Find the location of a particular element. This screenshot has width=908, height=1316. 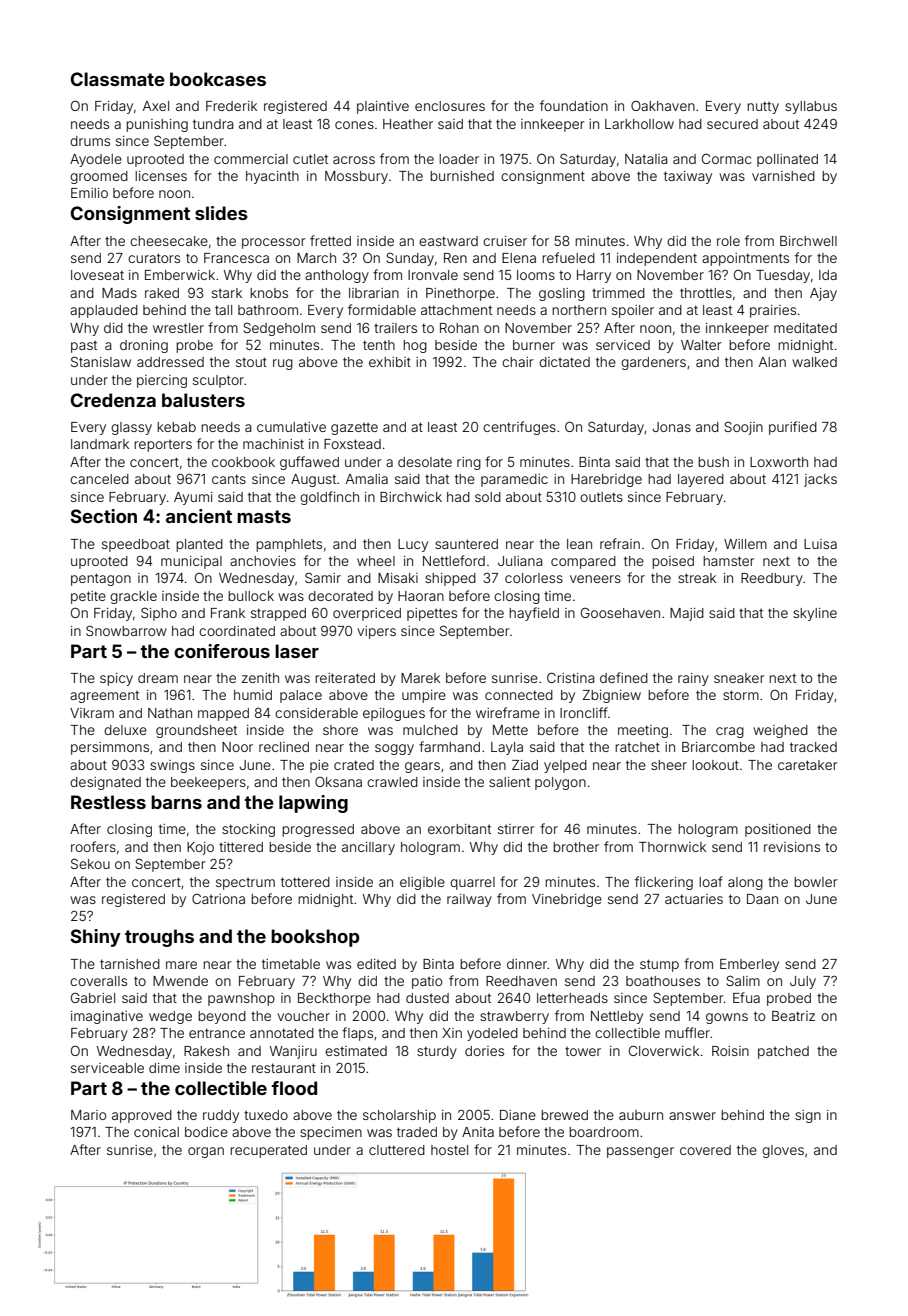

Reedhaven is located at coordinates (521, 981).
